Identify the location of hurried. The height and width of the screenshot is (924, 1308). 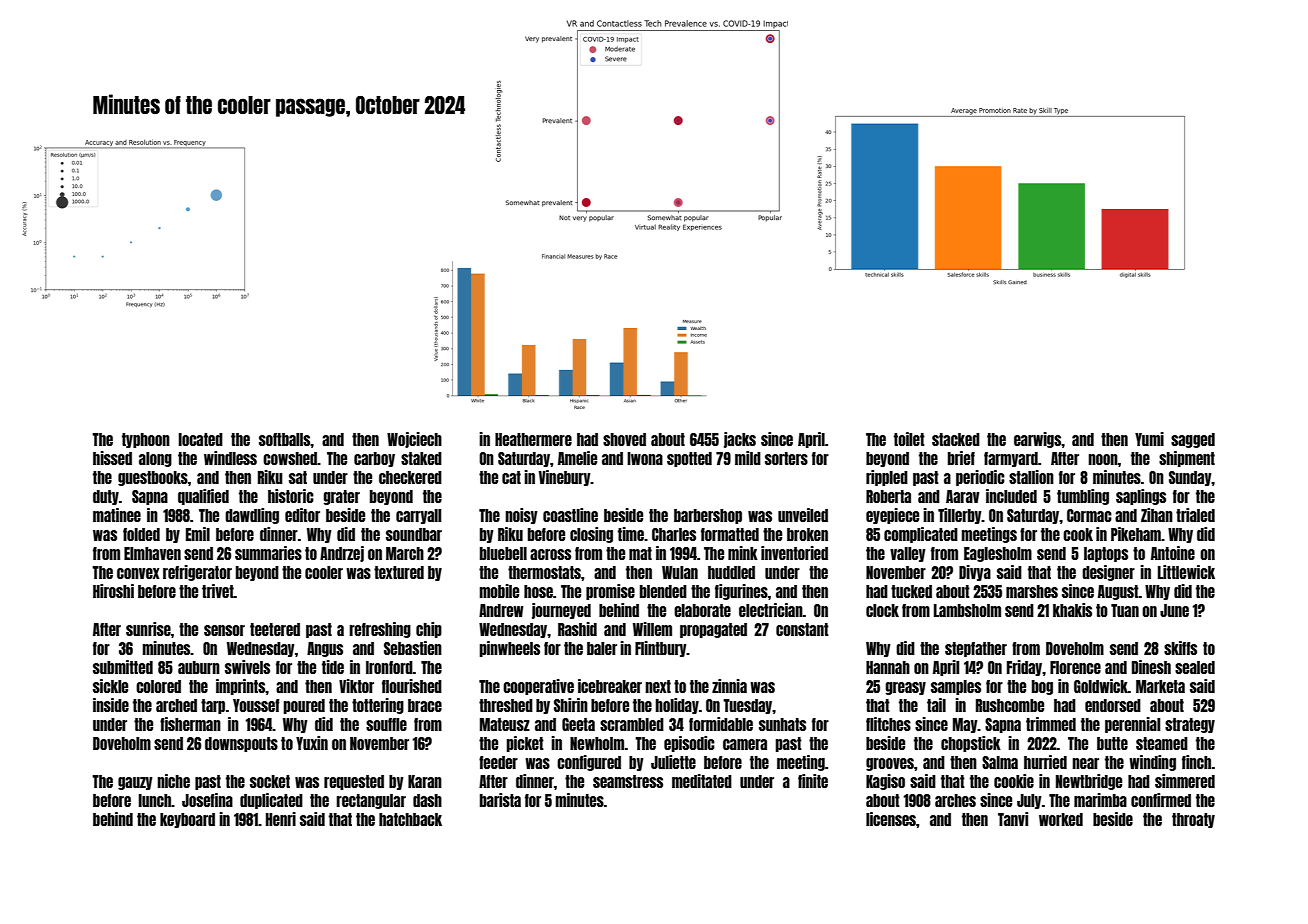
(1045, 762).
